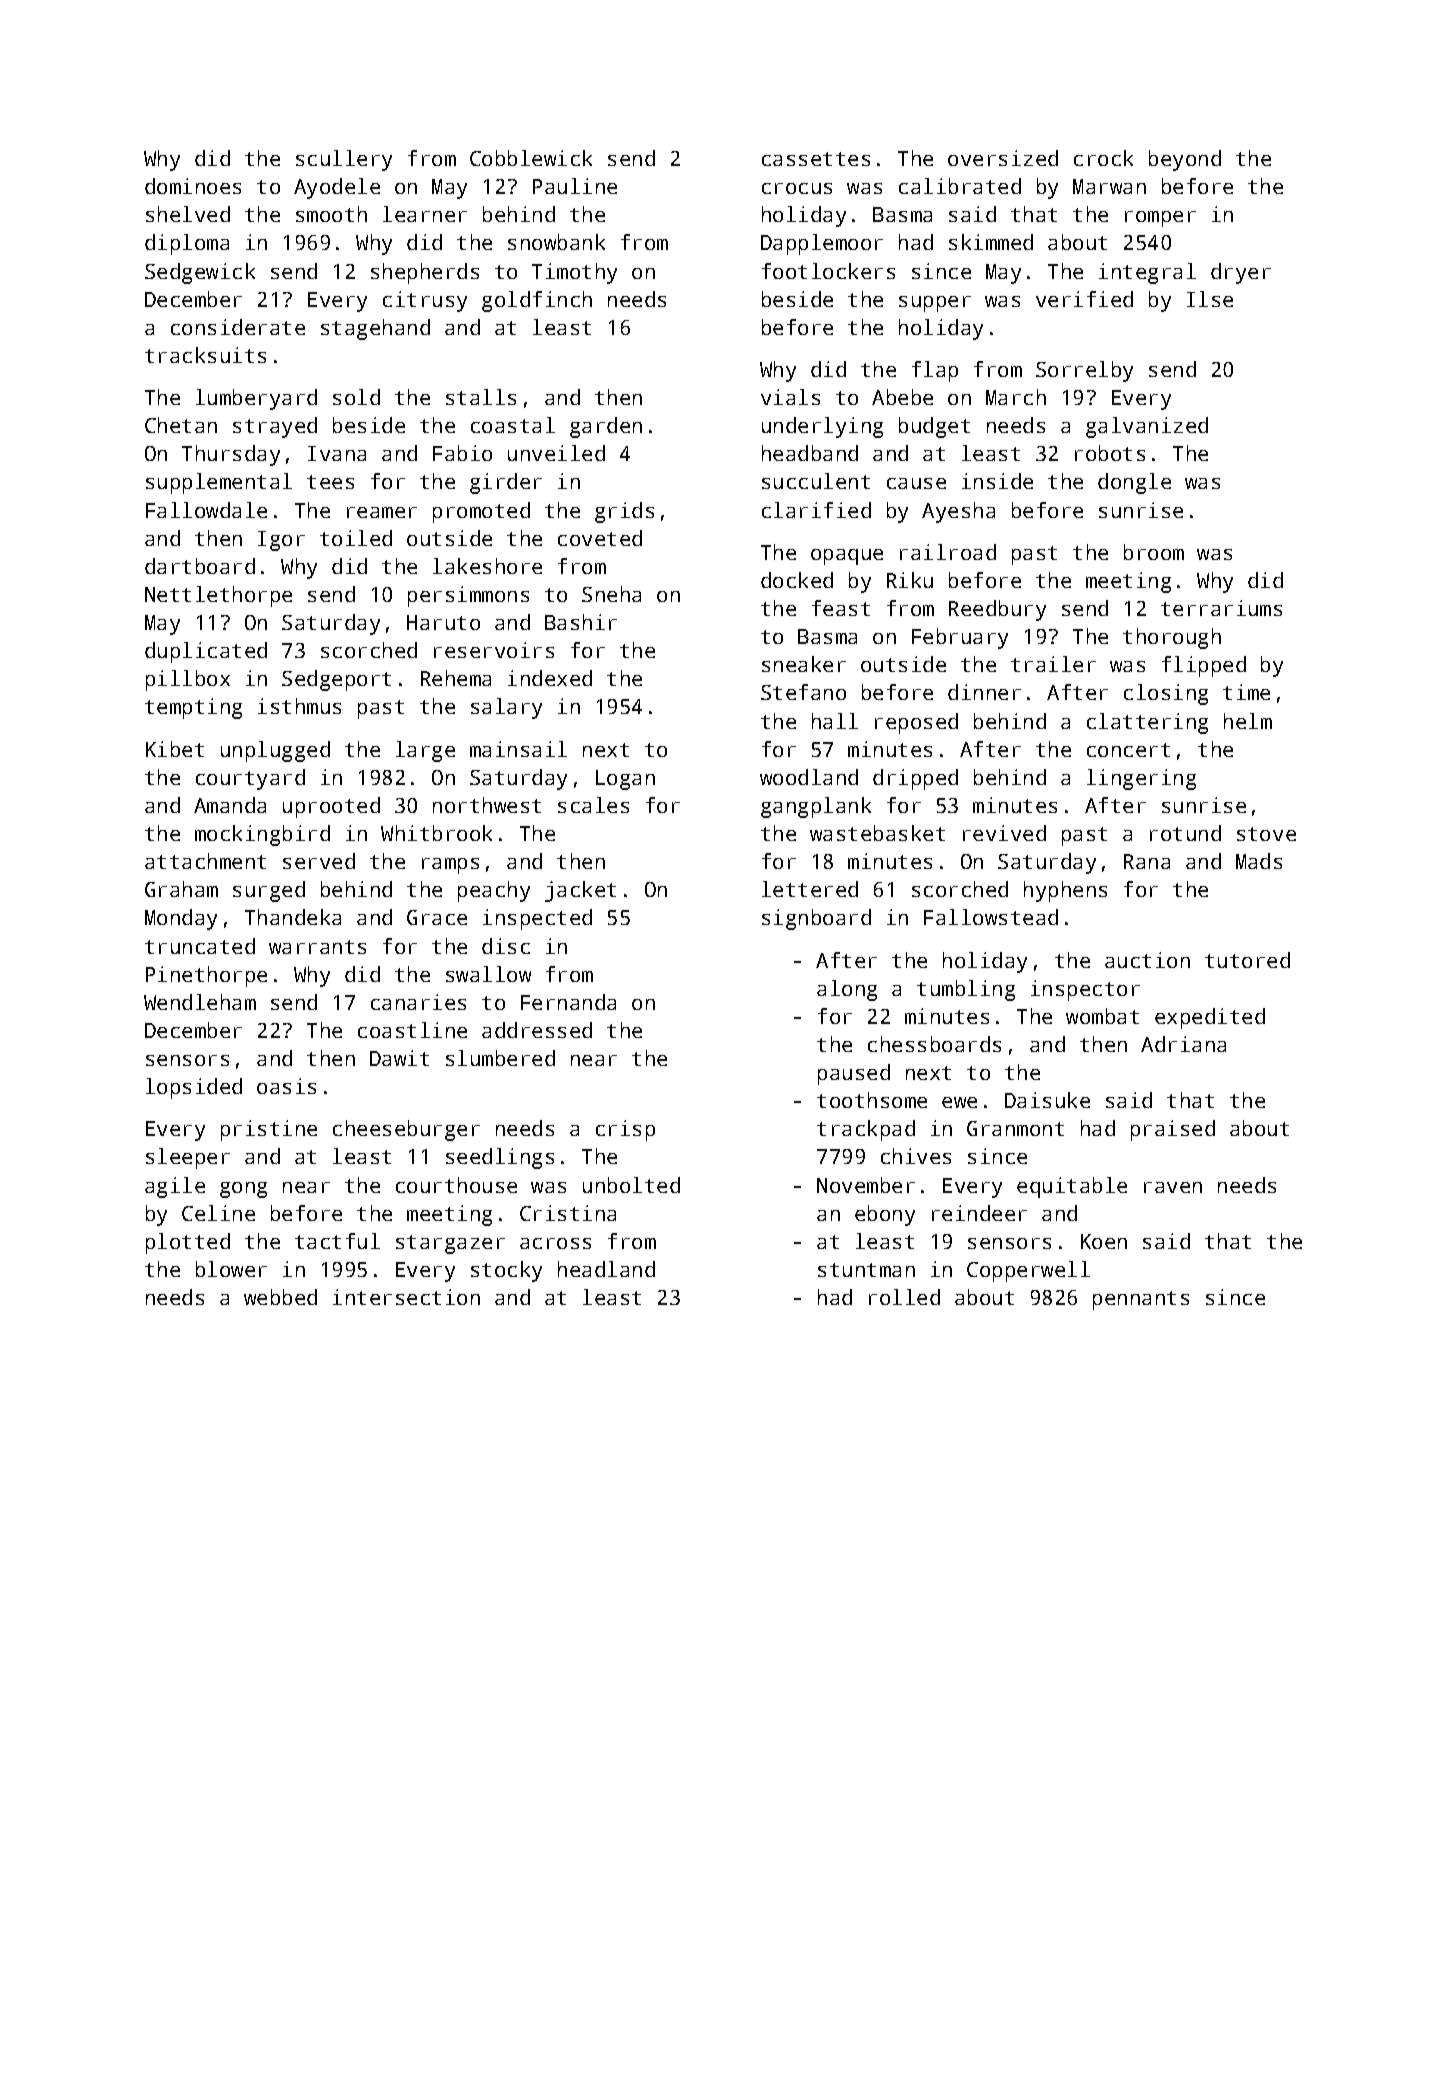 Image resolution: width=1450 pixels, height=2100 pixels. What do you see at coordinates (816, 159) in the image?
I see `cassettes` at bounding box center [816, 159].
